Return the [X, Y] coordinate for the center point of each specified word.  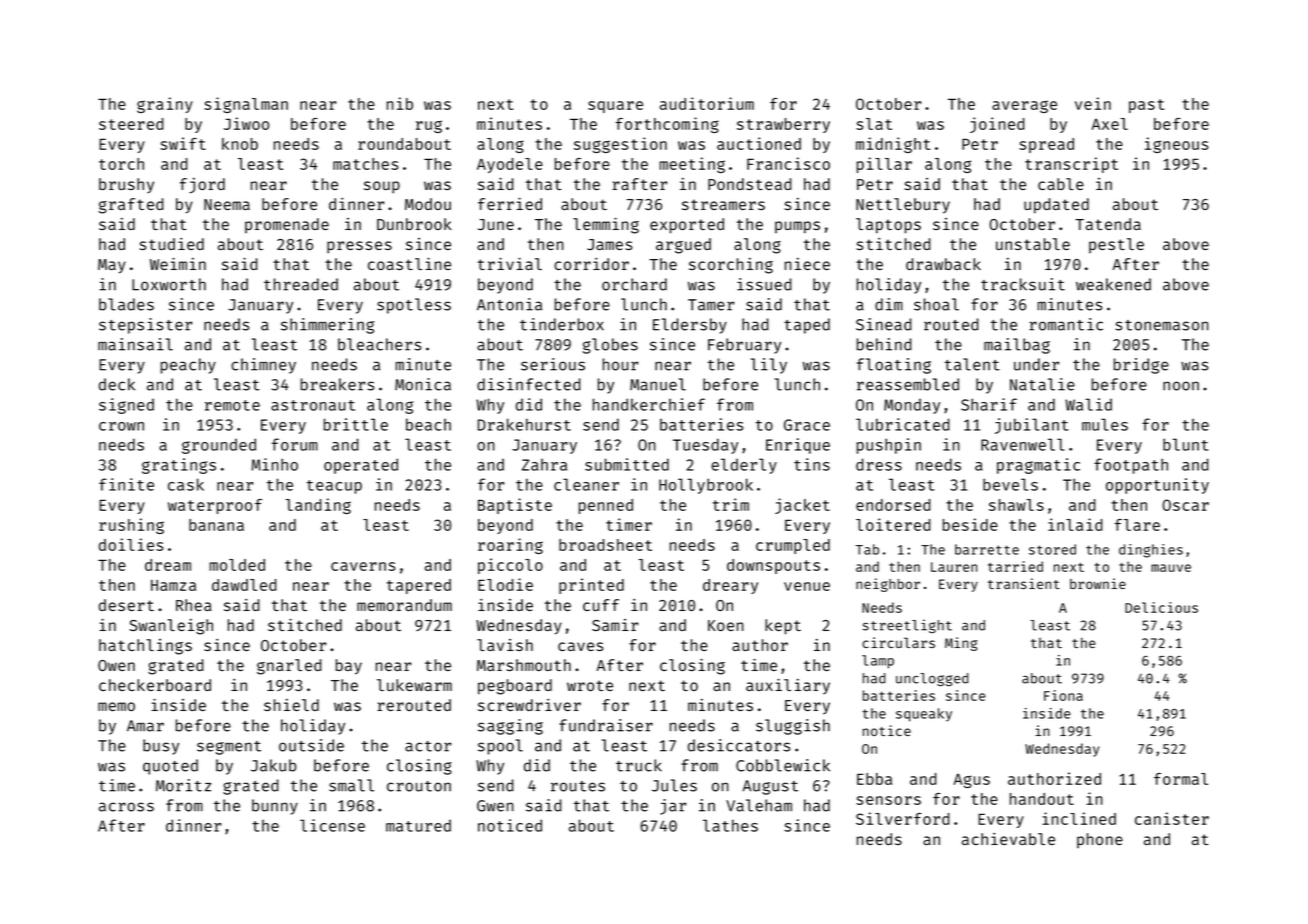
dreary [730, 586]
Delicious [1161, 607]
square [615, 107]
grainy [165, 105]
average [1024, 106]
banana [216, 525]
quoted [170, 767]
